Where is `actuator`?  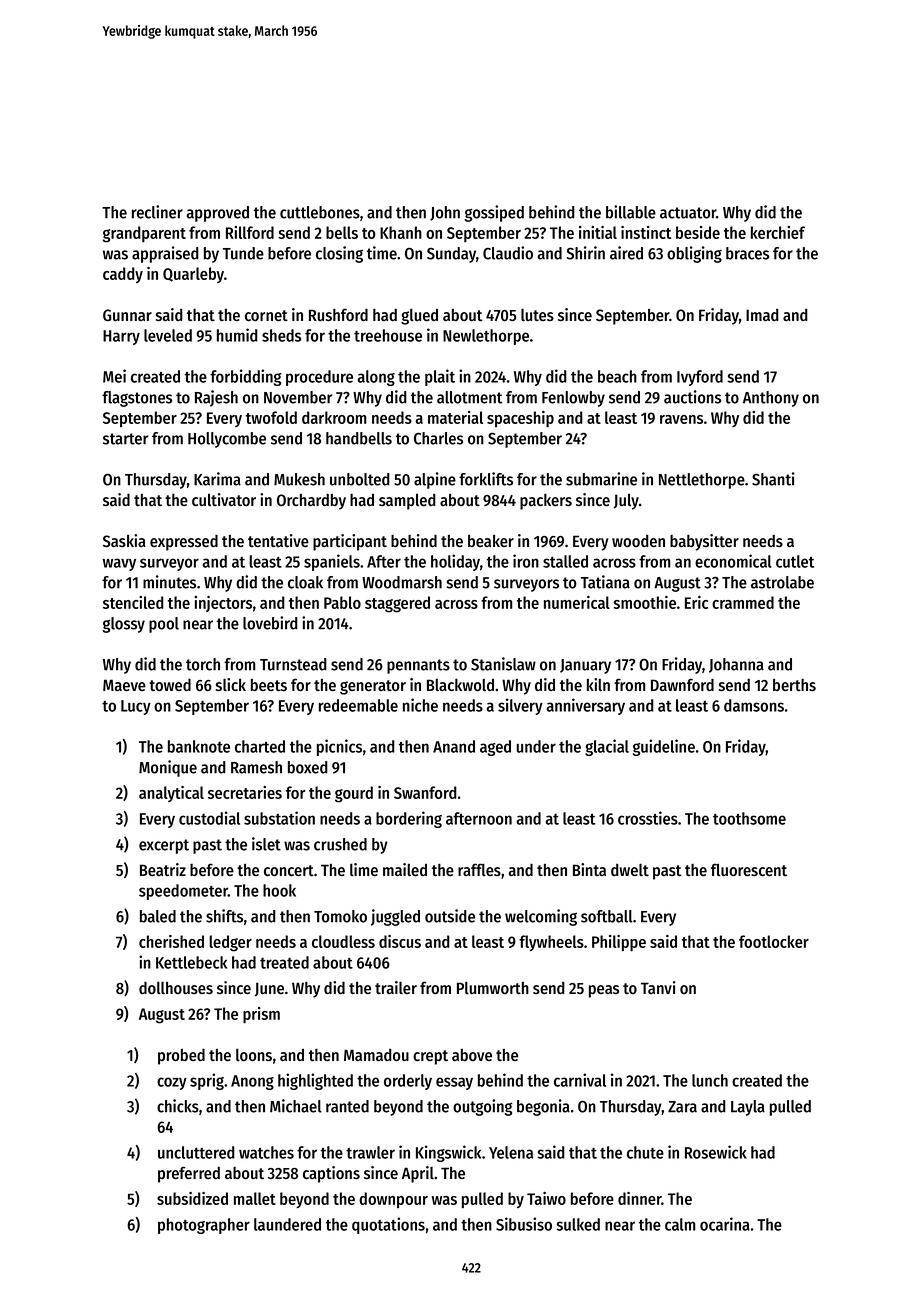
actuator is located at coordinates (688, 213).
